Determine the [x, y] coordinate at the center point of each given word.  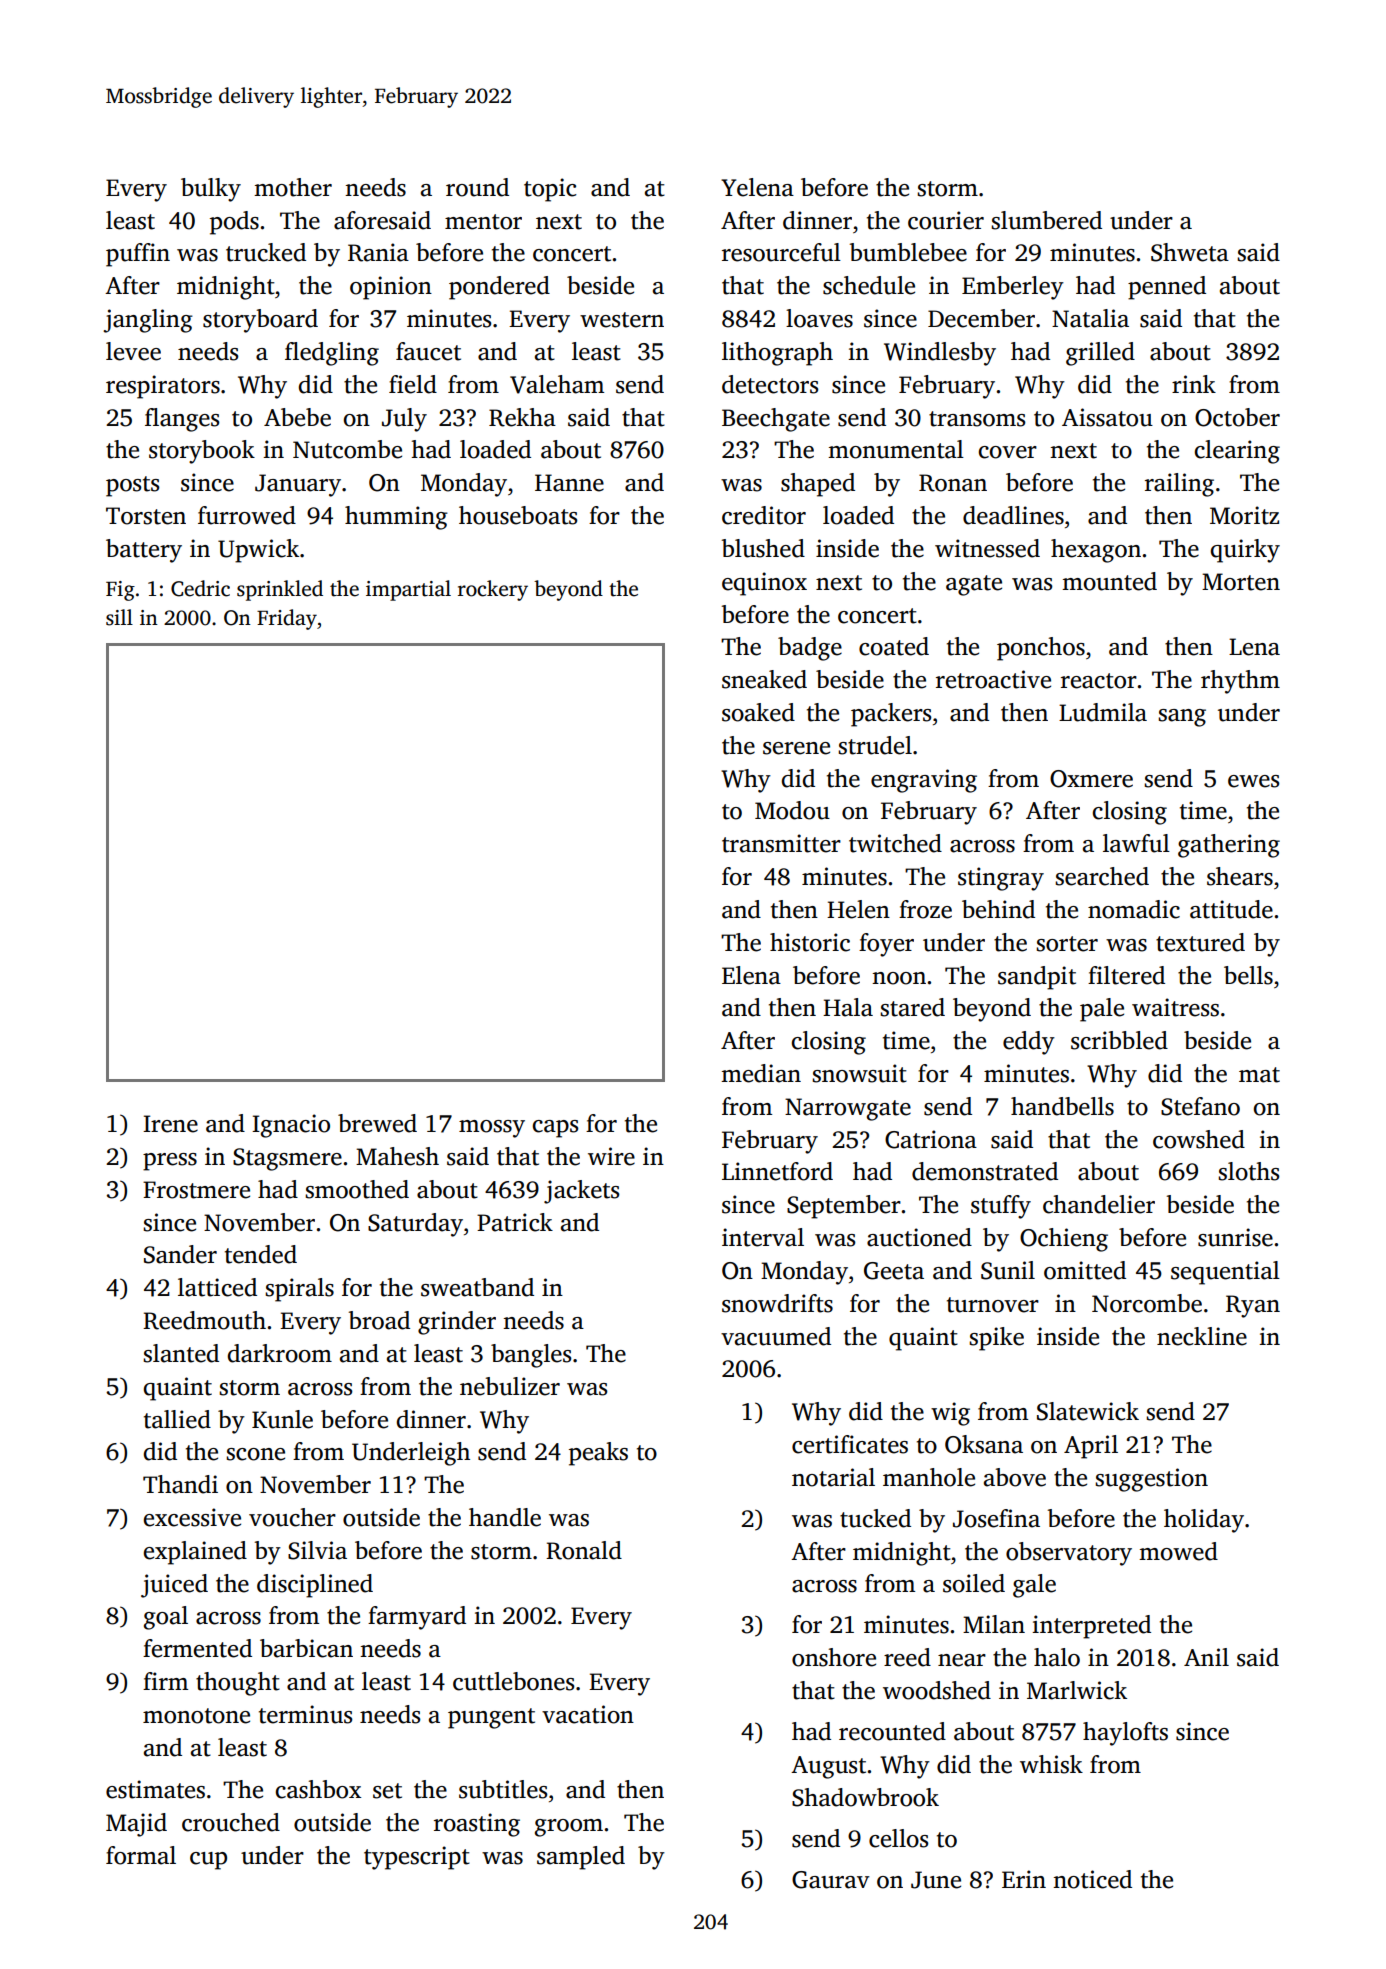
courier [946, 220]
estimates [155, 1789]
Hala [848, 1007]
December [981, 318]
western [622, 320]
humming [396, 518]
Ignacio [291, 1126]
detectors [770, 384]
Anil [1206, 1657]
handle [505, 1517]
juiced [174, 1586]
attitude [1231, 909]
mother [293, 187]
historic [810, 942]
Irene [170, 1124]
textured [1200, 942]
